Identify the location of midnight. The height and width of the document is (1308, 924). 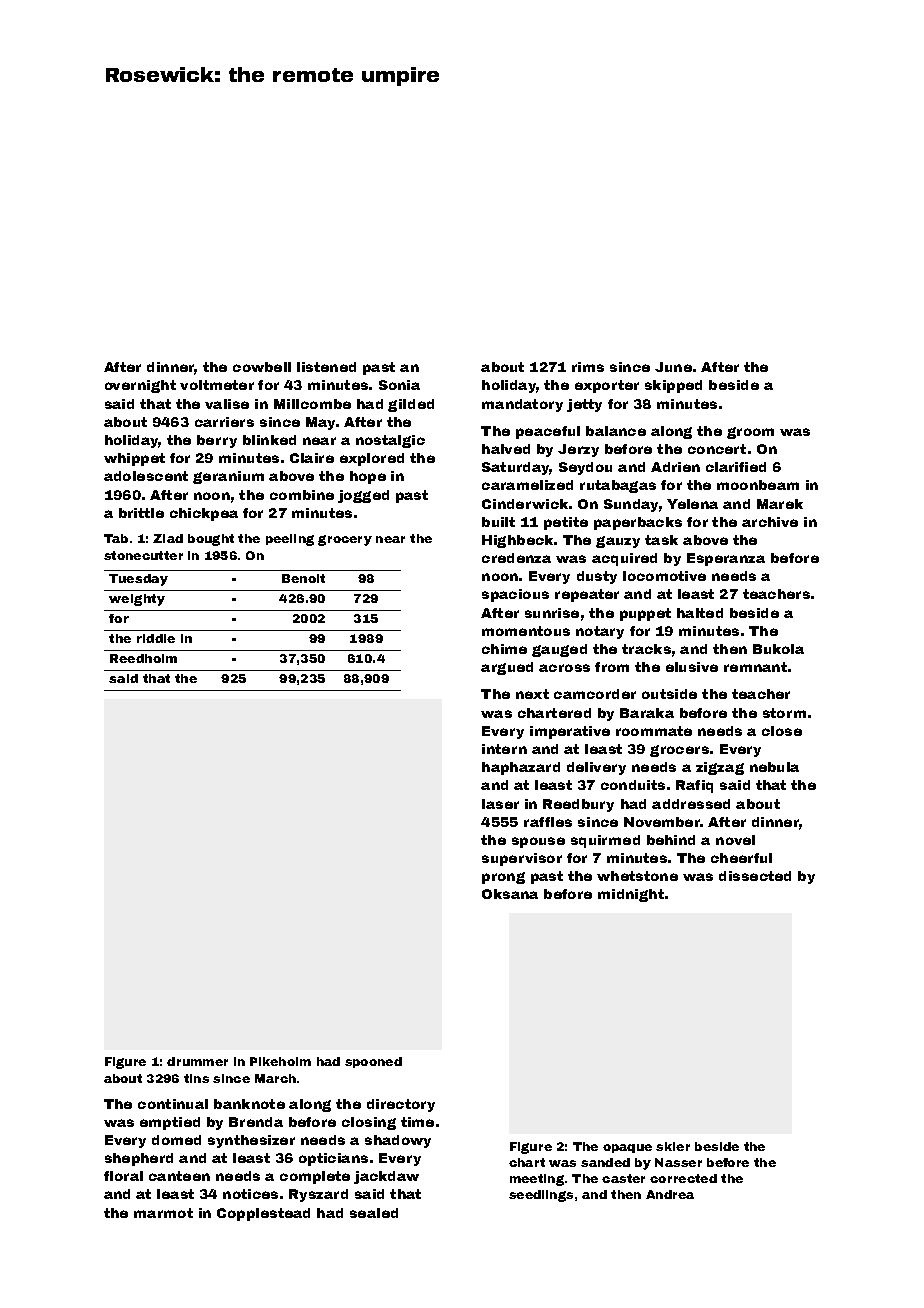
(631, 895).
